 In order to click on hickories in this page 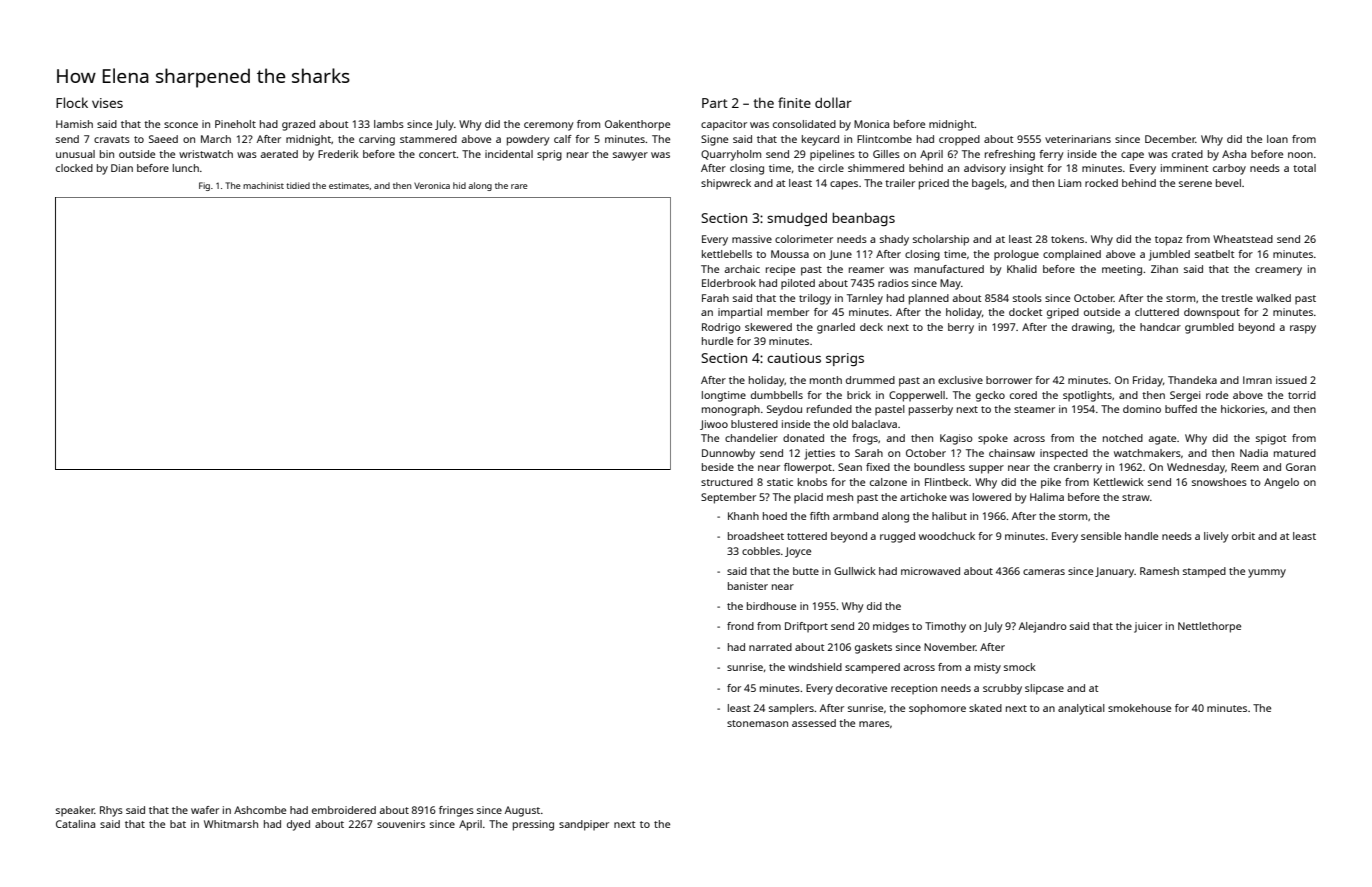, I will do `click(1243, 409)`.
